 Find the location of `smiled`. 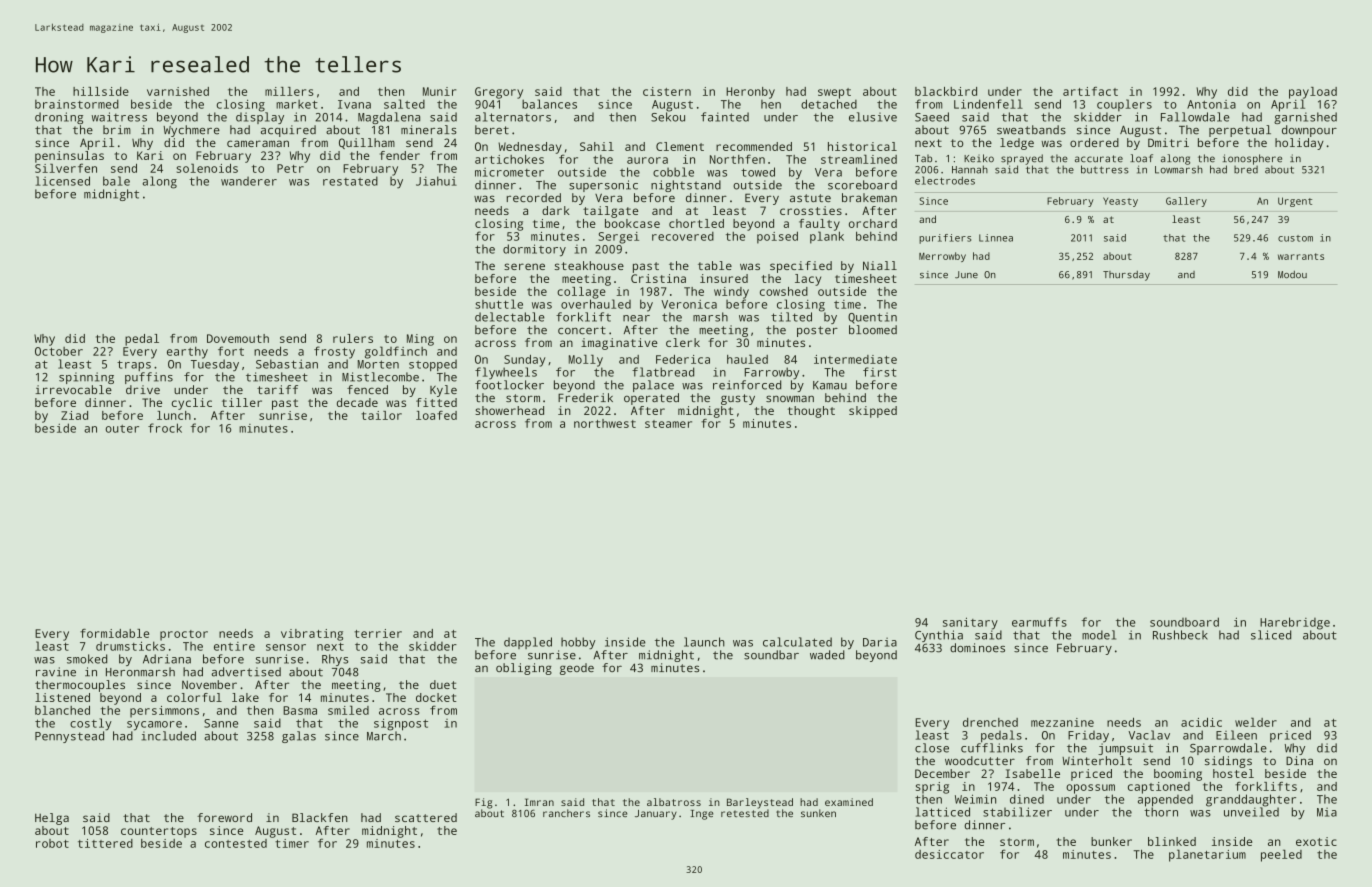

smiled is located at coordinates (348, 710).
